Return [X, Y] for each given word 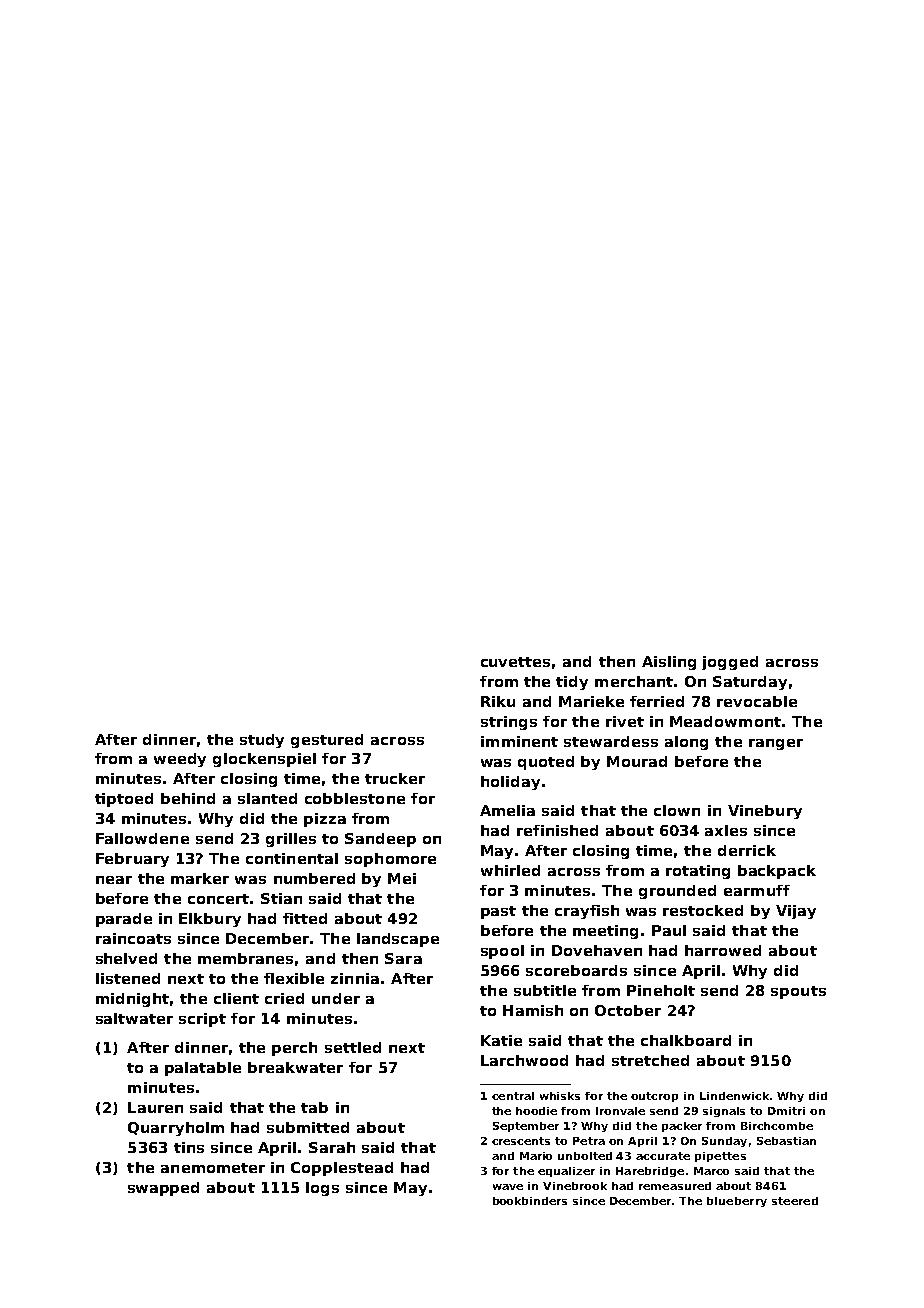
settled [353, 1047]
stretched [650, 1060]
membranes [245, 958]
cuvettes [515, 662]
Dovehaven [597, 950]
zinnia [355, 978]
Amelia [507, 810]
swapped [163, 1189]
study [262, 741]
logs [322, 1189]
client [236, 998]
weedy [180, 760]
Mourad [637, 761]
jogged [730, 663]
